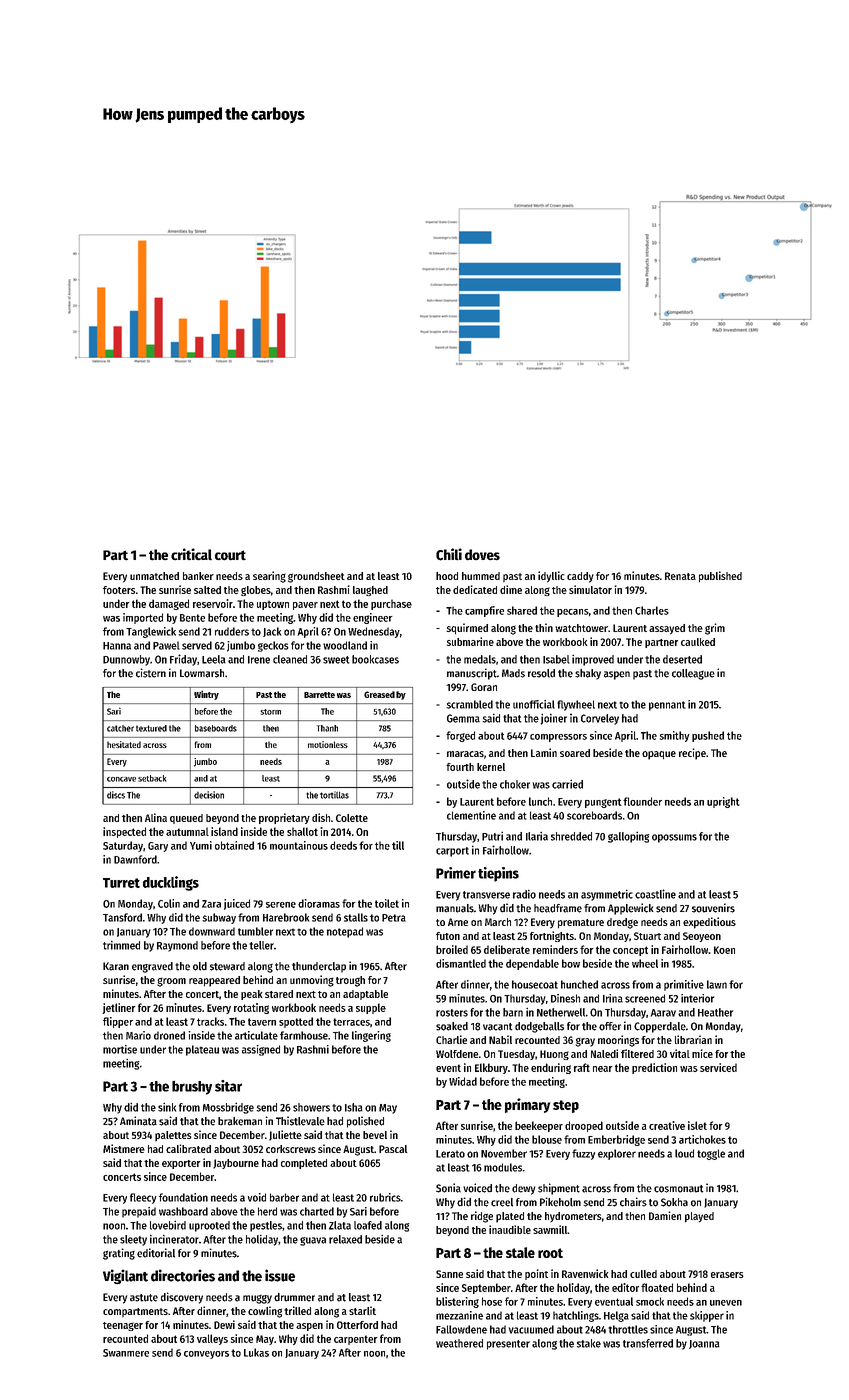  I want to click on Chili, so click(449, 554).
